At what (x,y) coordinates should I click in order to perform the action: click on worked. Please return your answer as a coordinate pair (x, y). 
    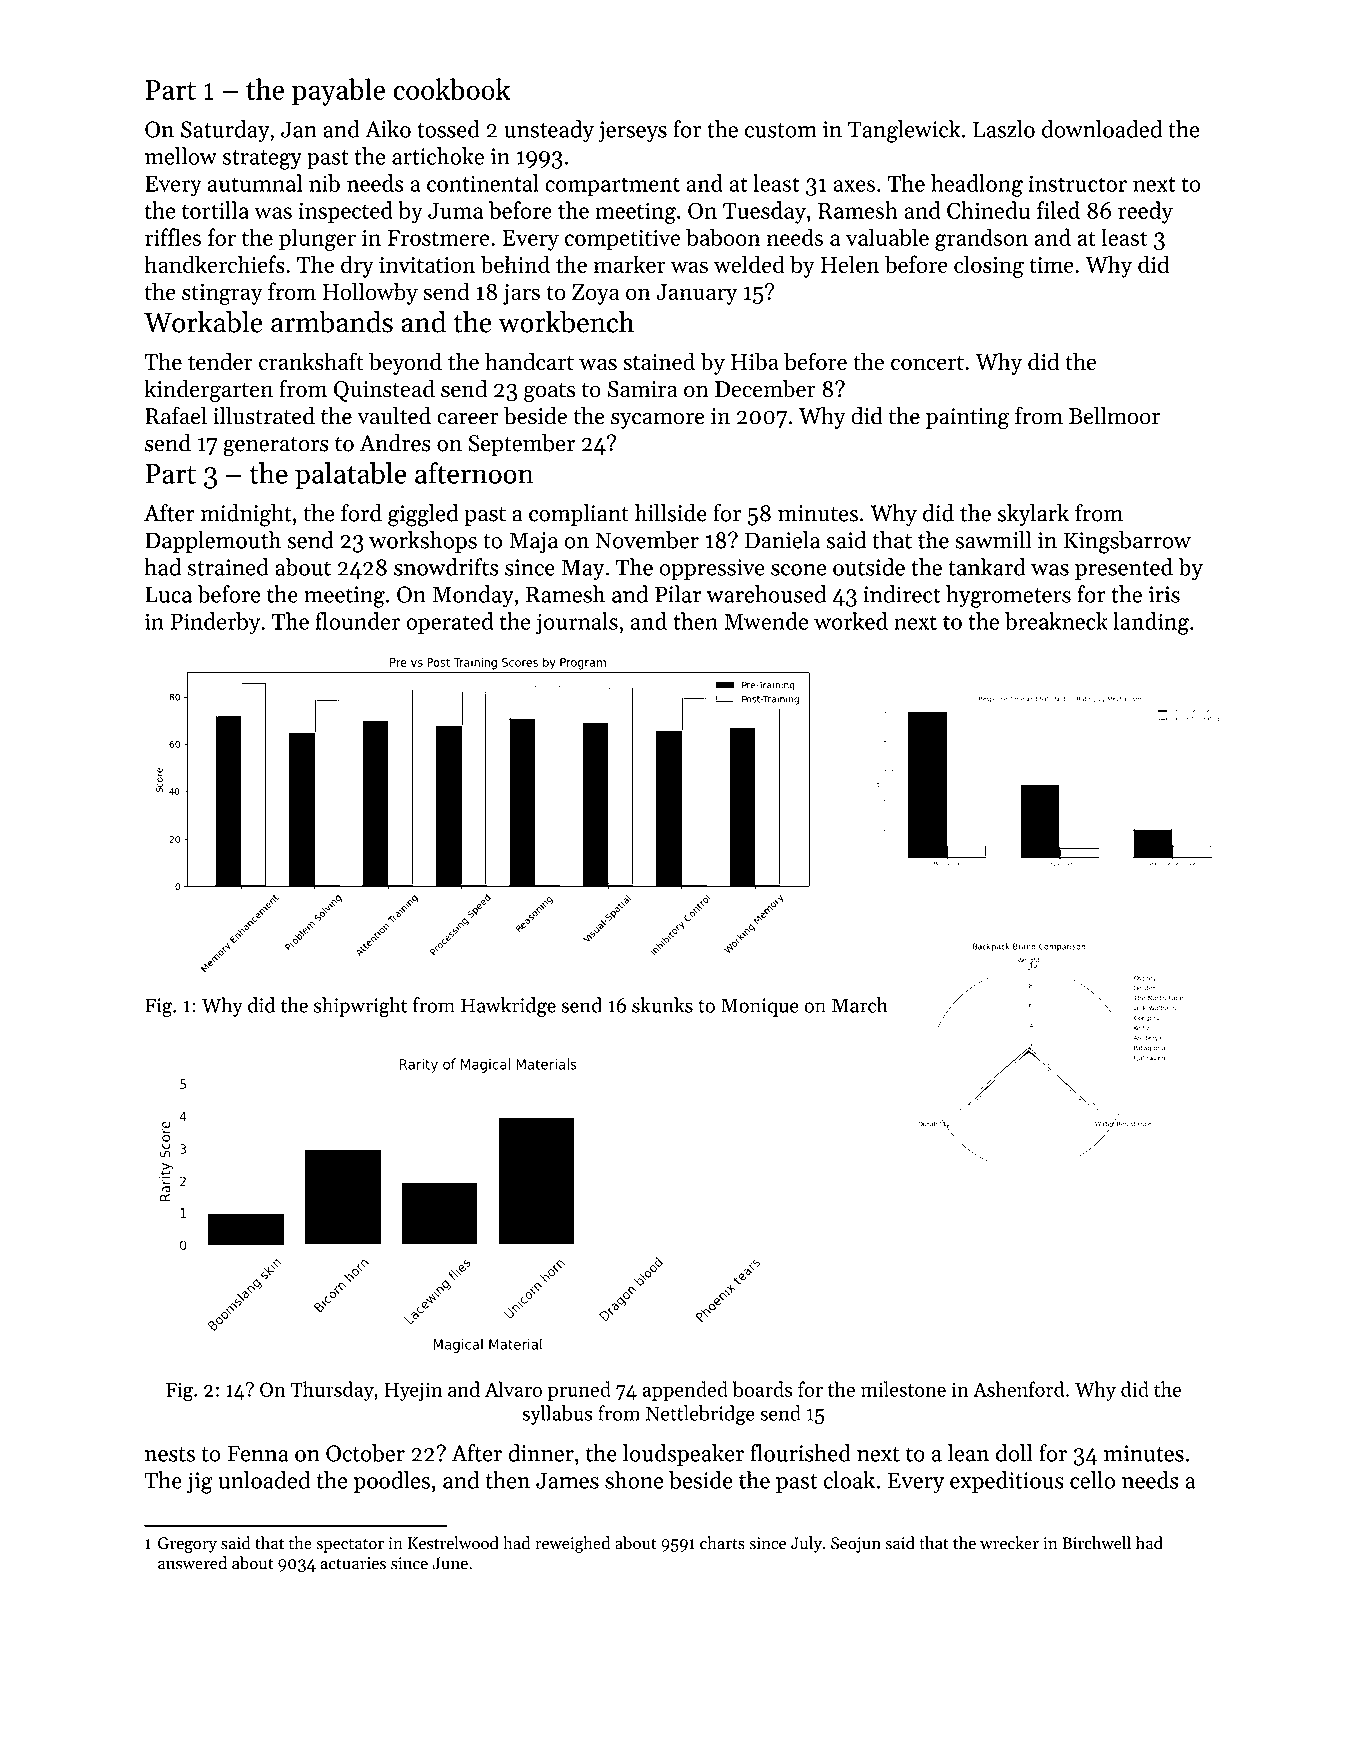
    Looking at the image, I should click on (851, 621).
